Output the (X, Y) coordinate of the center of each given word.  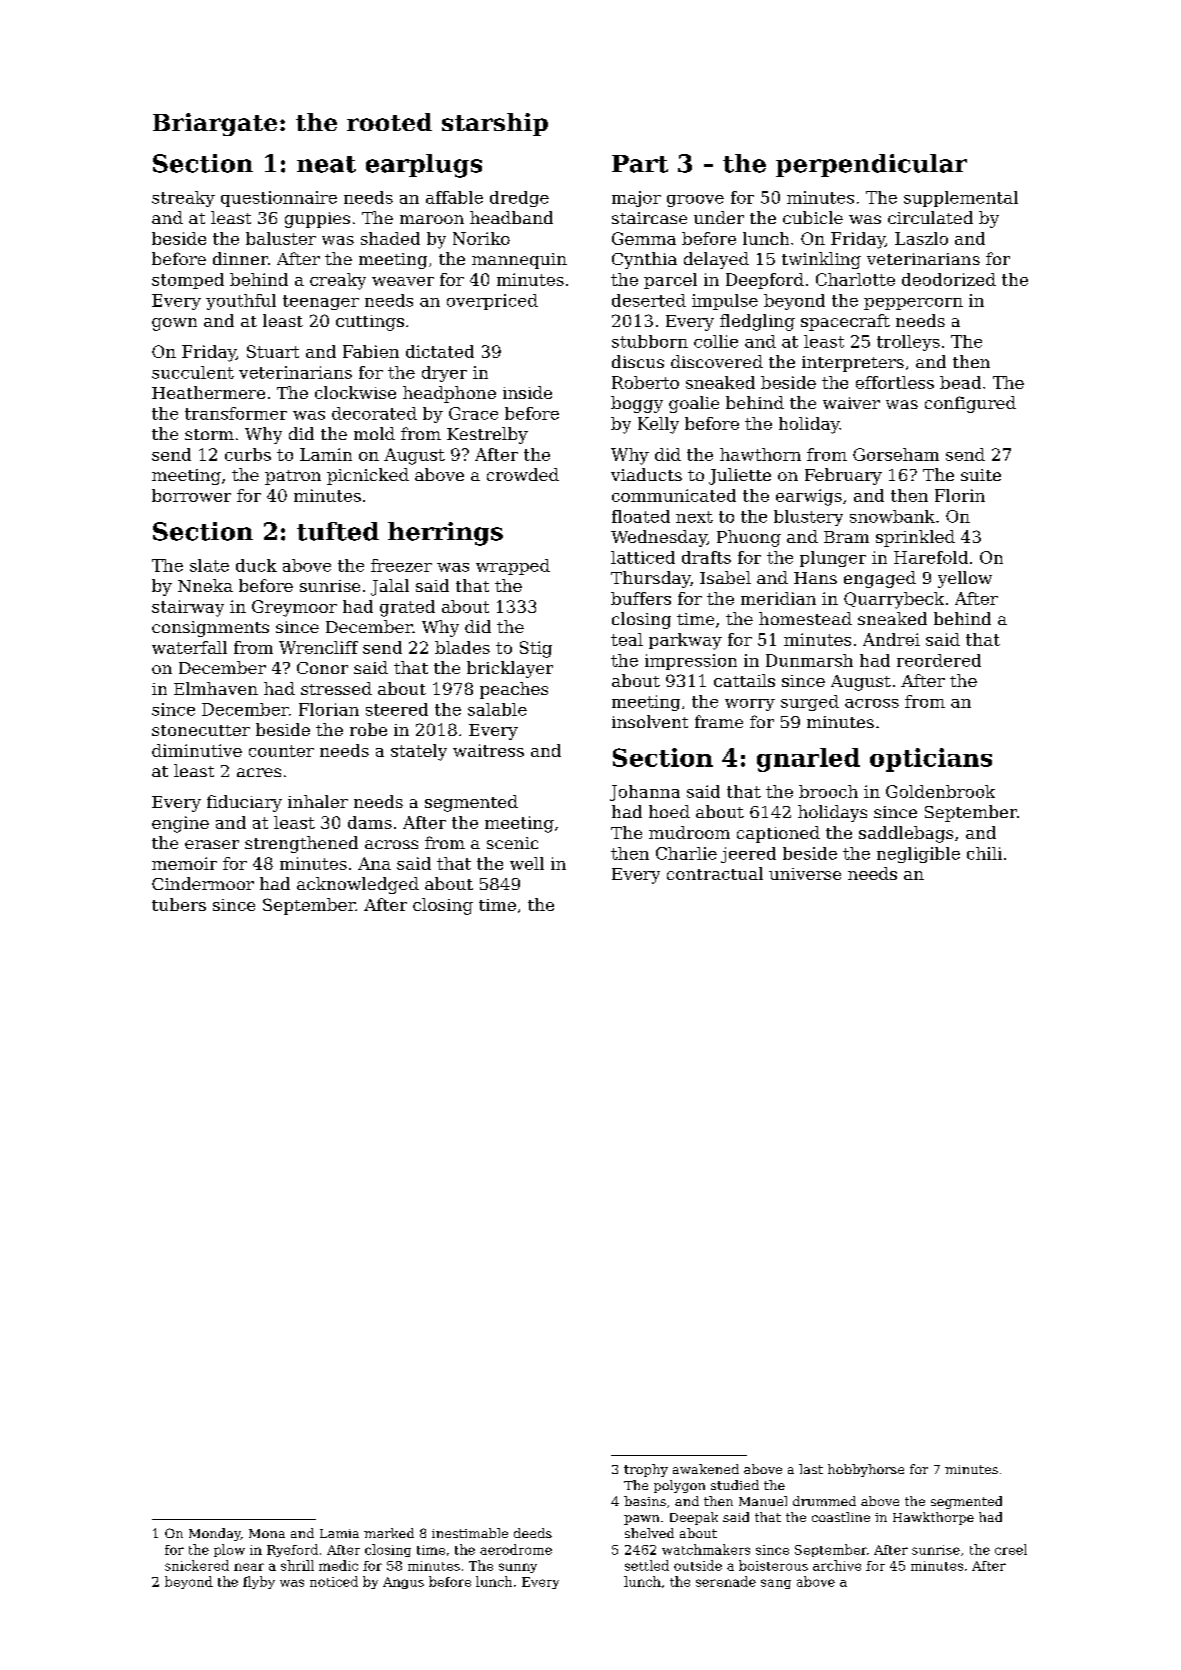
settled (647, 1565)
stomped (188, 281)
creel (1011, 1549)
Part (640, 164)
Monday (215, 1534)
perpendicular (871, 165)
